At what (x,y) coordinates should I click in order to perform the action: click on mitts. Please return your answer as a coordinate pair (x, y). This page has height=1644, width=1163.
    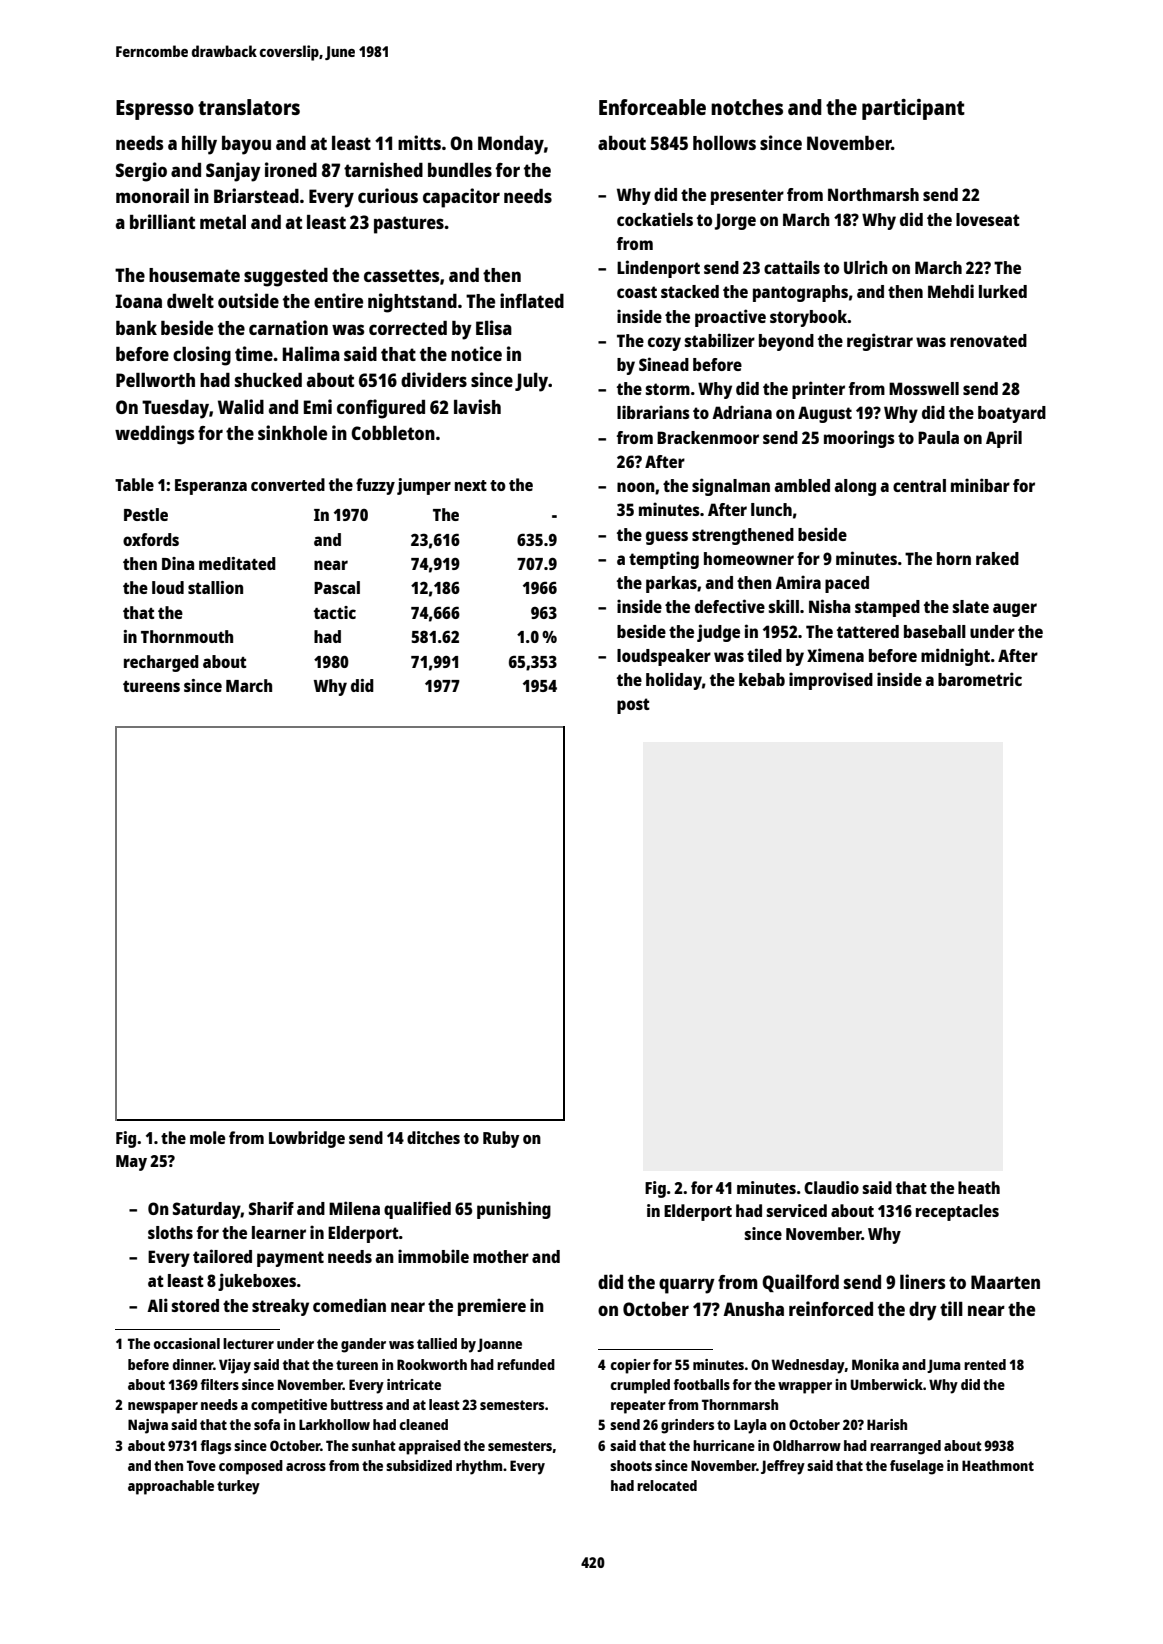
    Looking at the image, I should click on (419, 142).
